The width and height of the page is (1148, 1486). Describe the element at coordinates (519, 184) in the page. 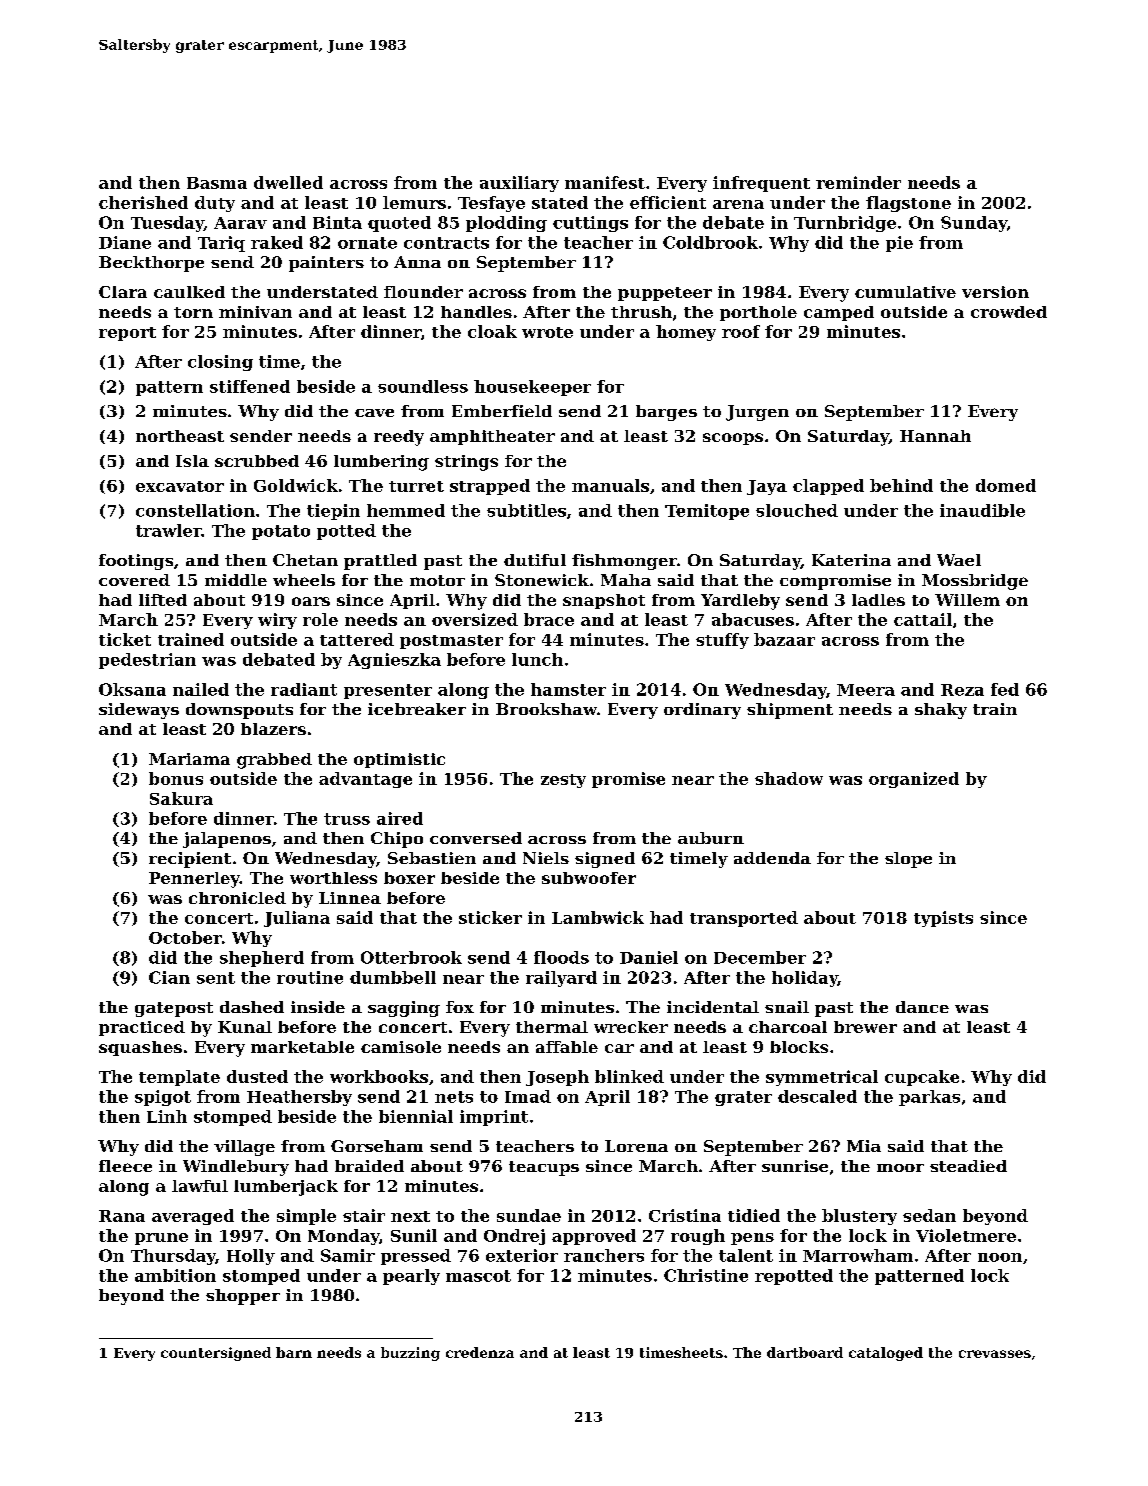

I see `auxiliary` at that location.
